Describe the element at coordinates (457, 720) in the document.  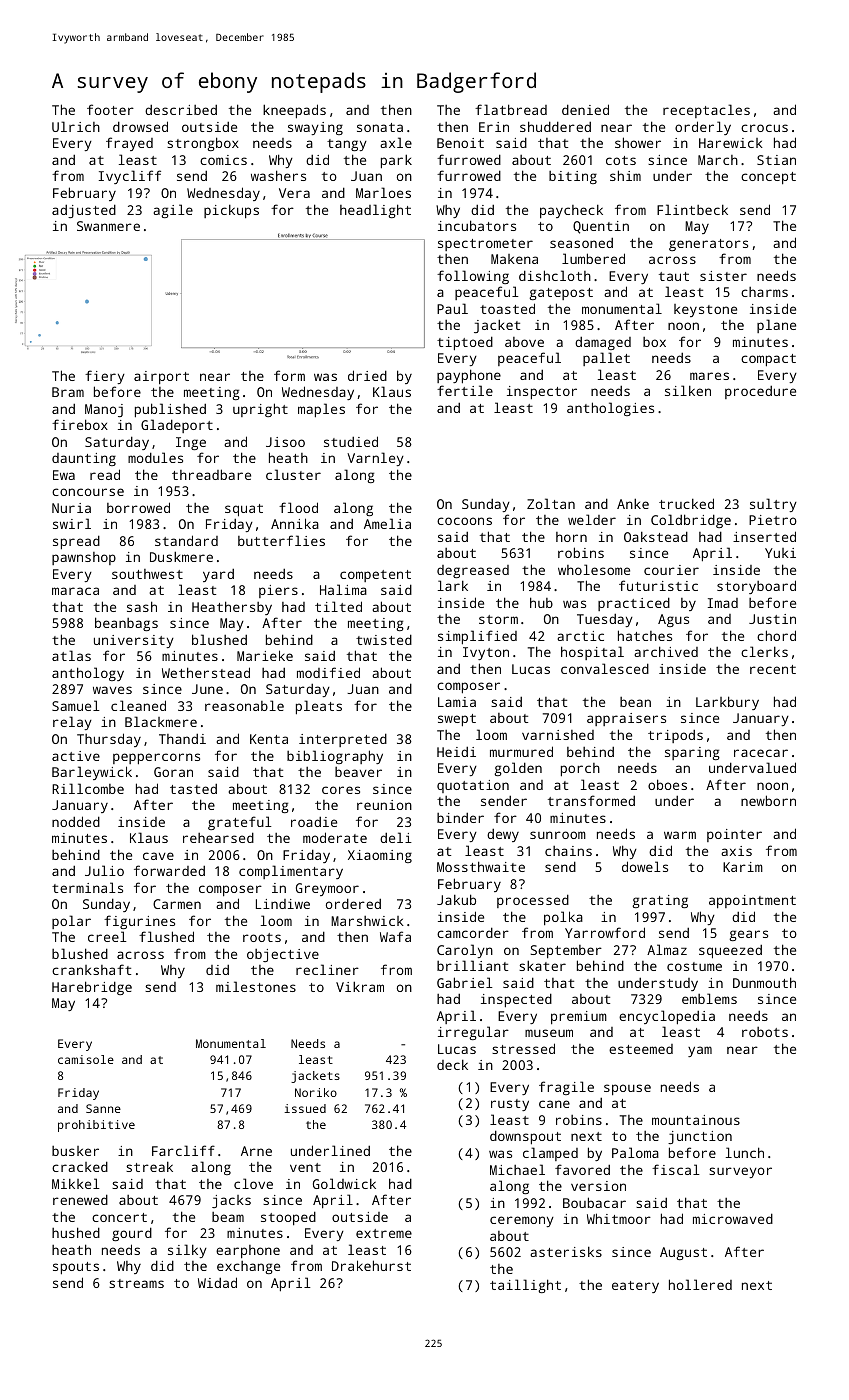
I see `swept` at that location.
